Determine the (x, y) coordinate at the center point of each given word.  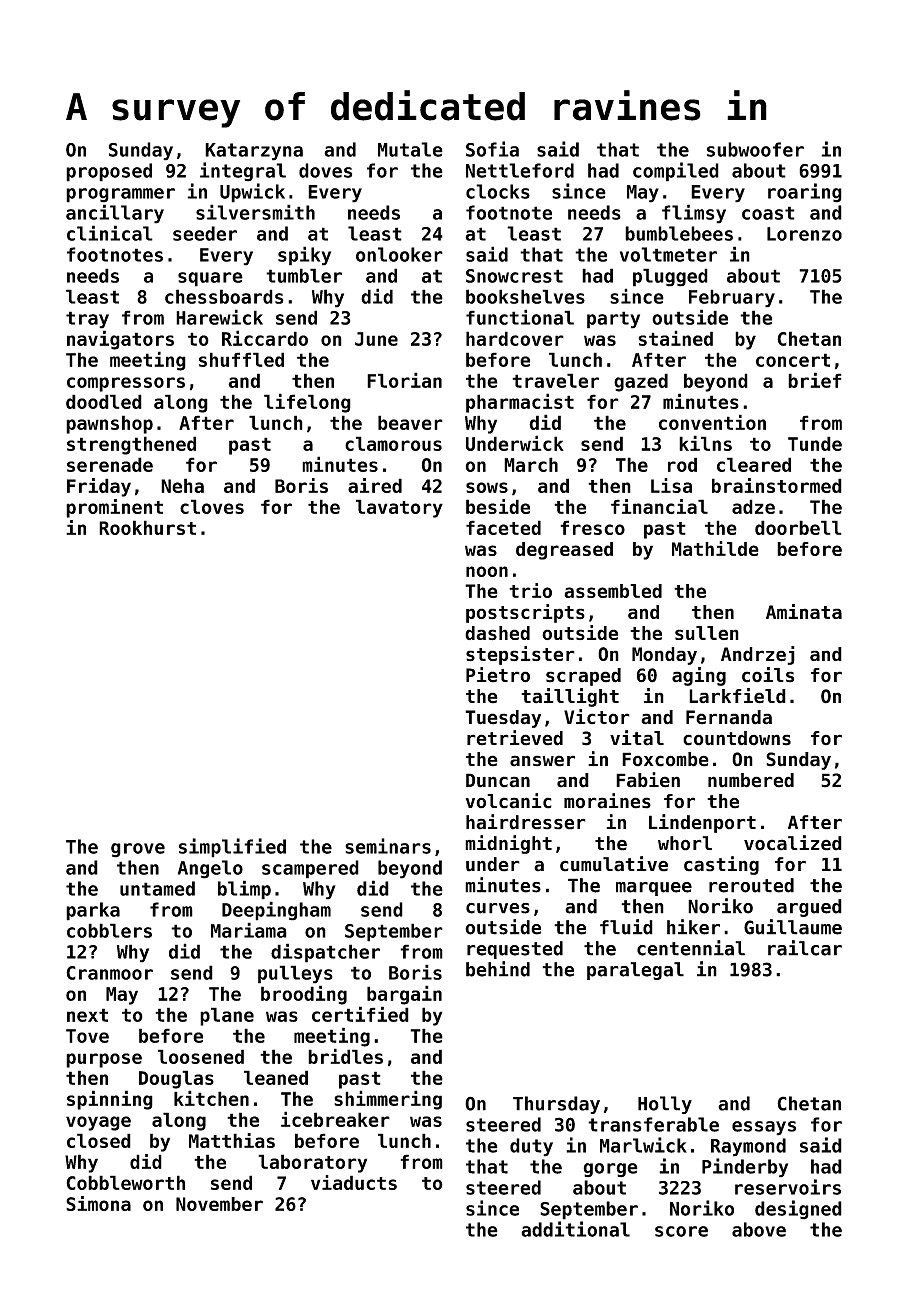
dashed (497, 633)
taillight (570, 697)
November (219, 1204)
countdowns (737, 738)
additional (575, 1229)
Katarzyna (254, 152)
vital (637, 738)
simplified (232, 848)
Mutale (410, 149)
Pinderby (745, 1168)
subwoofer (755, 149)
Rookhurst (147, 527)
